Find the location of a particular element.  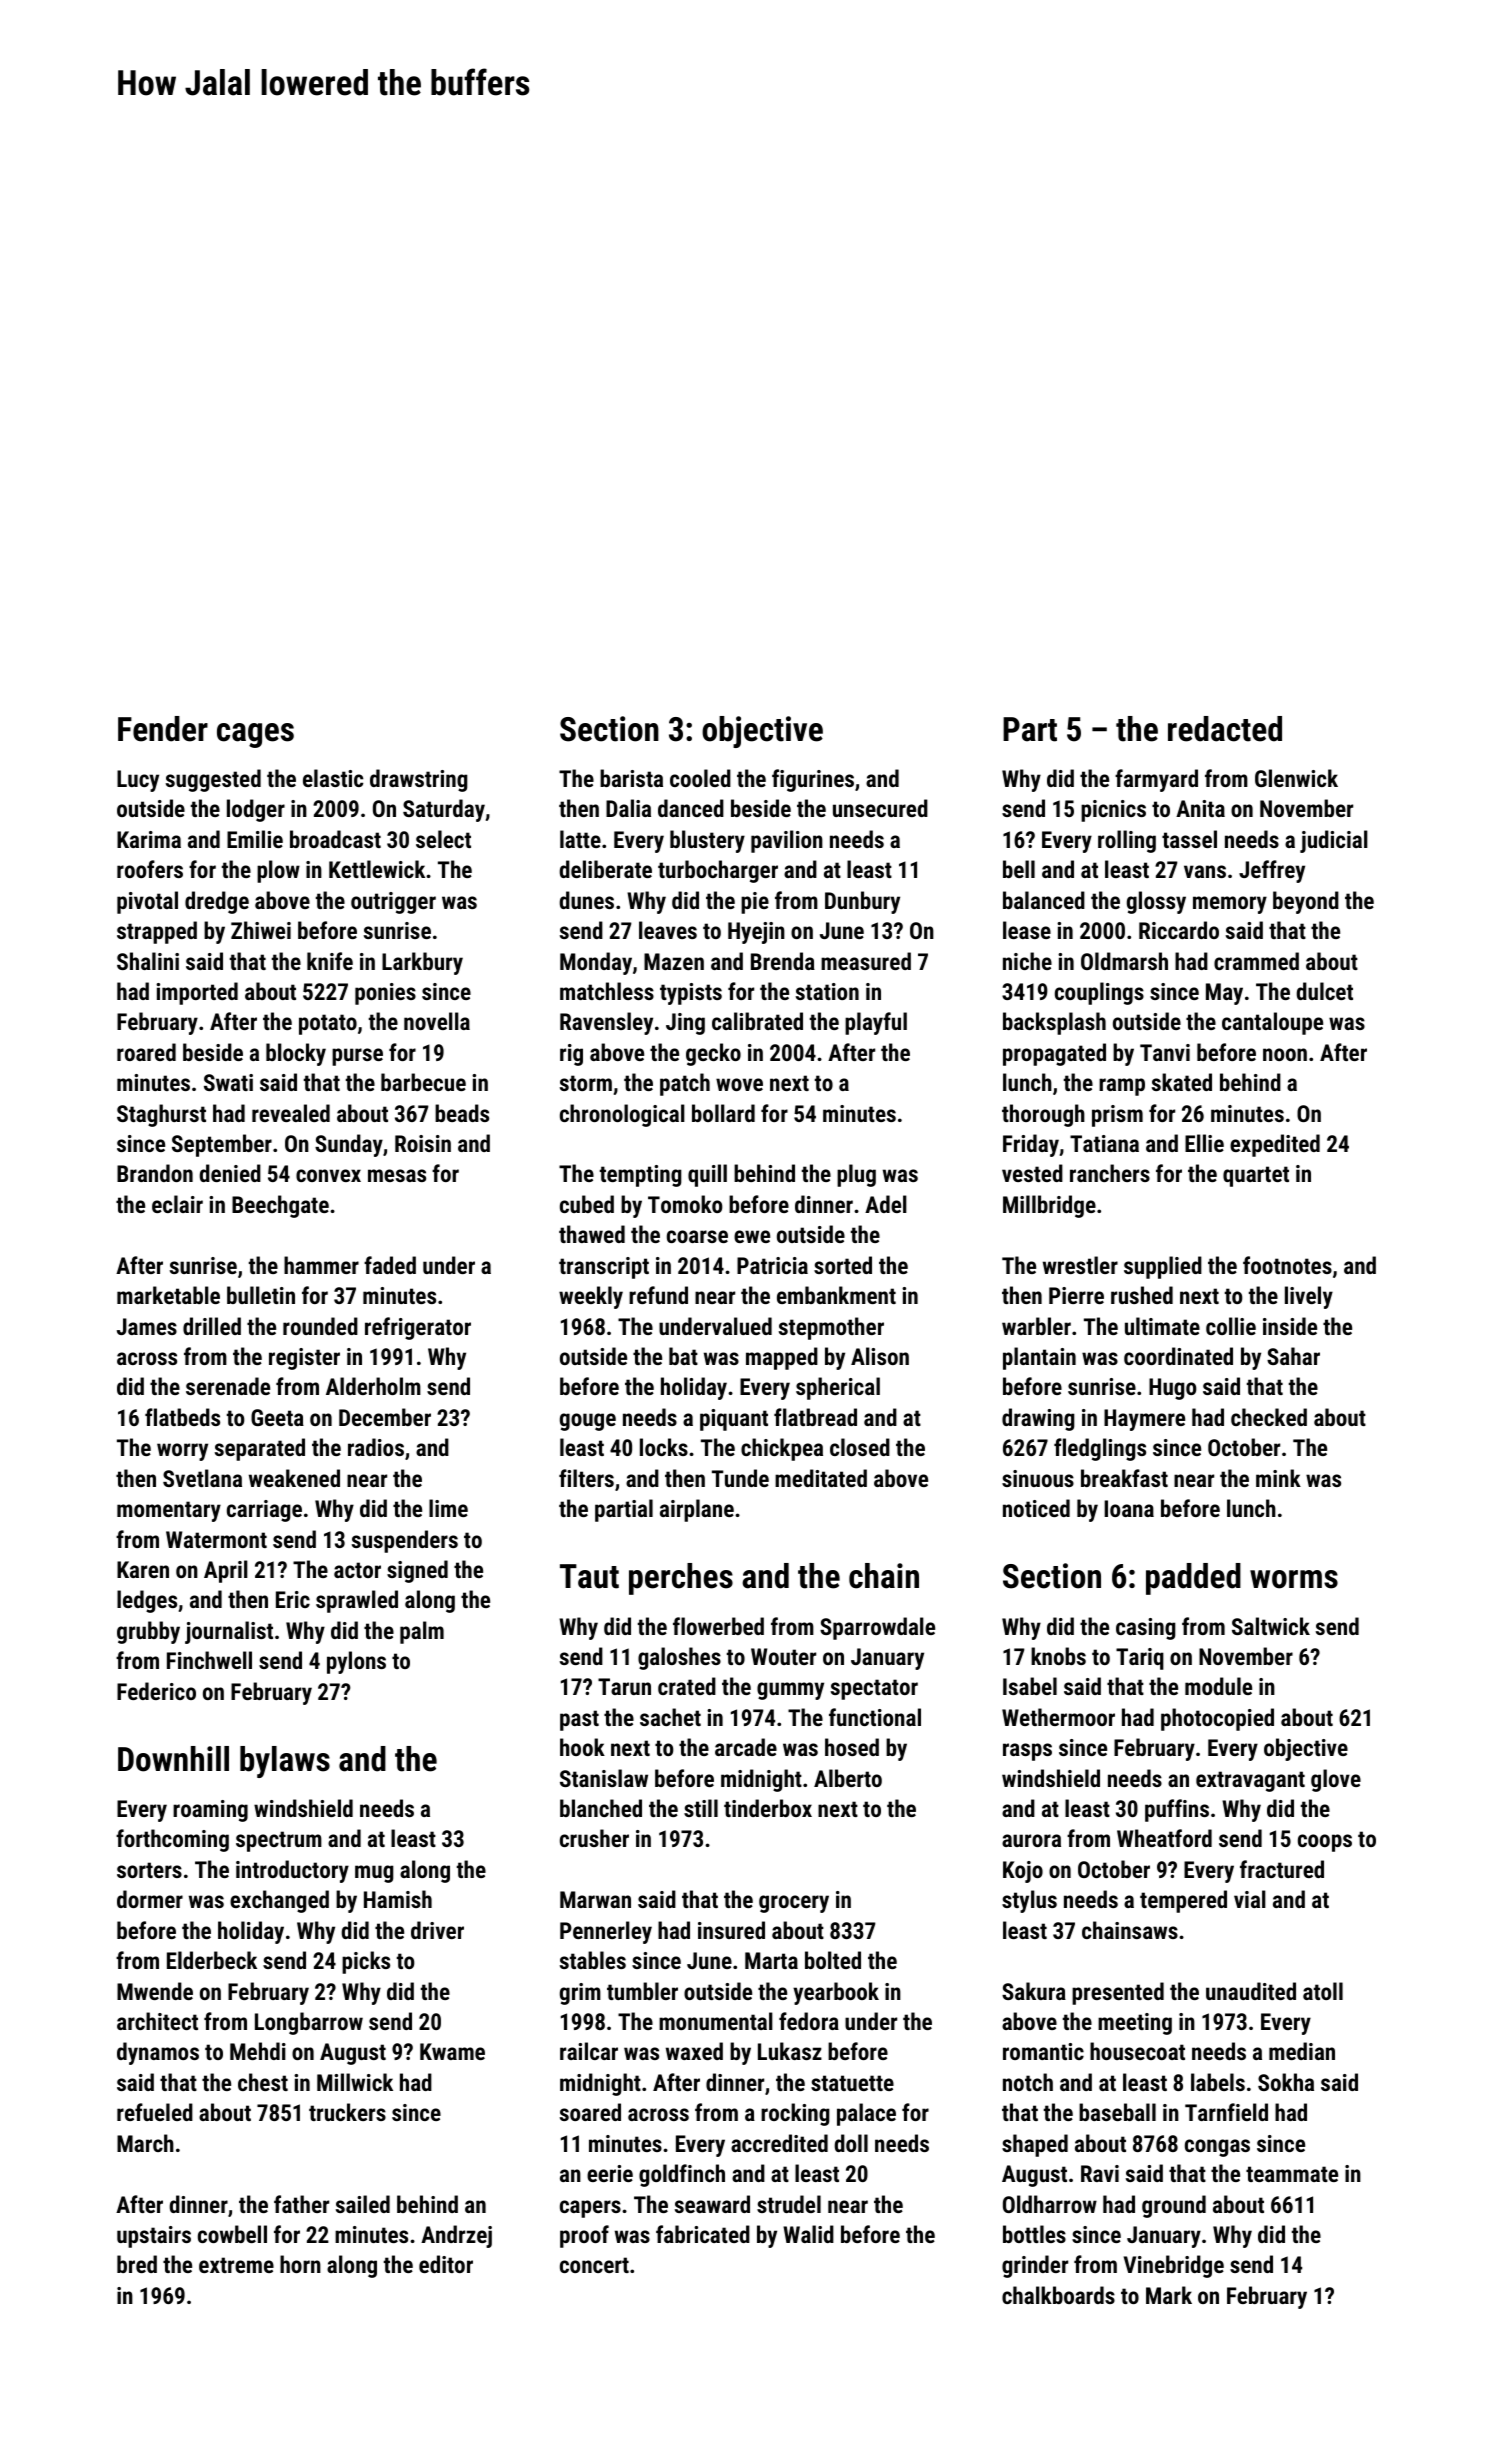

farmyard is located at coordinates (1156, 780).
